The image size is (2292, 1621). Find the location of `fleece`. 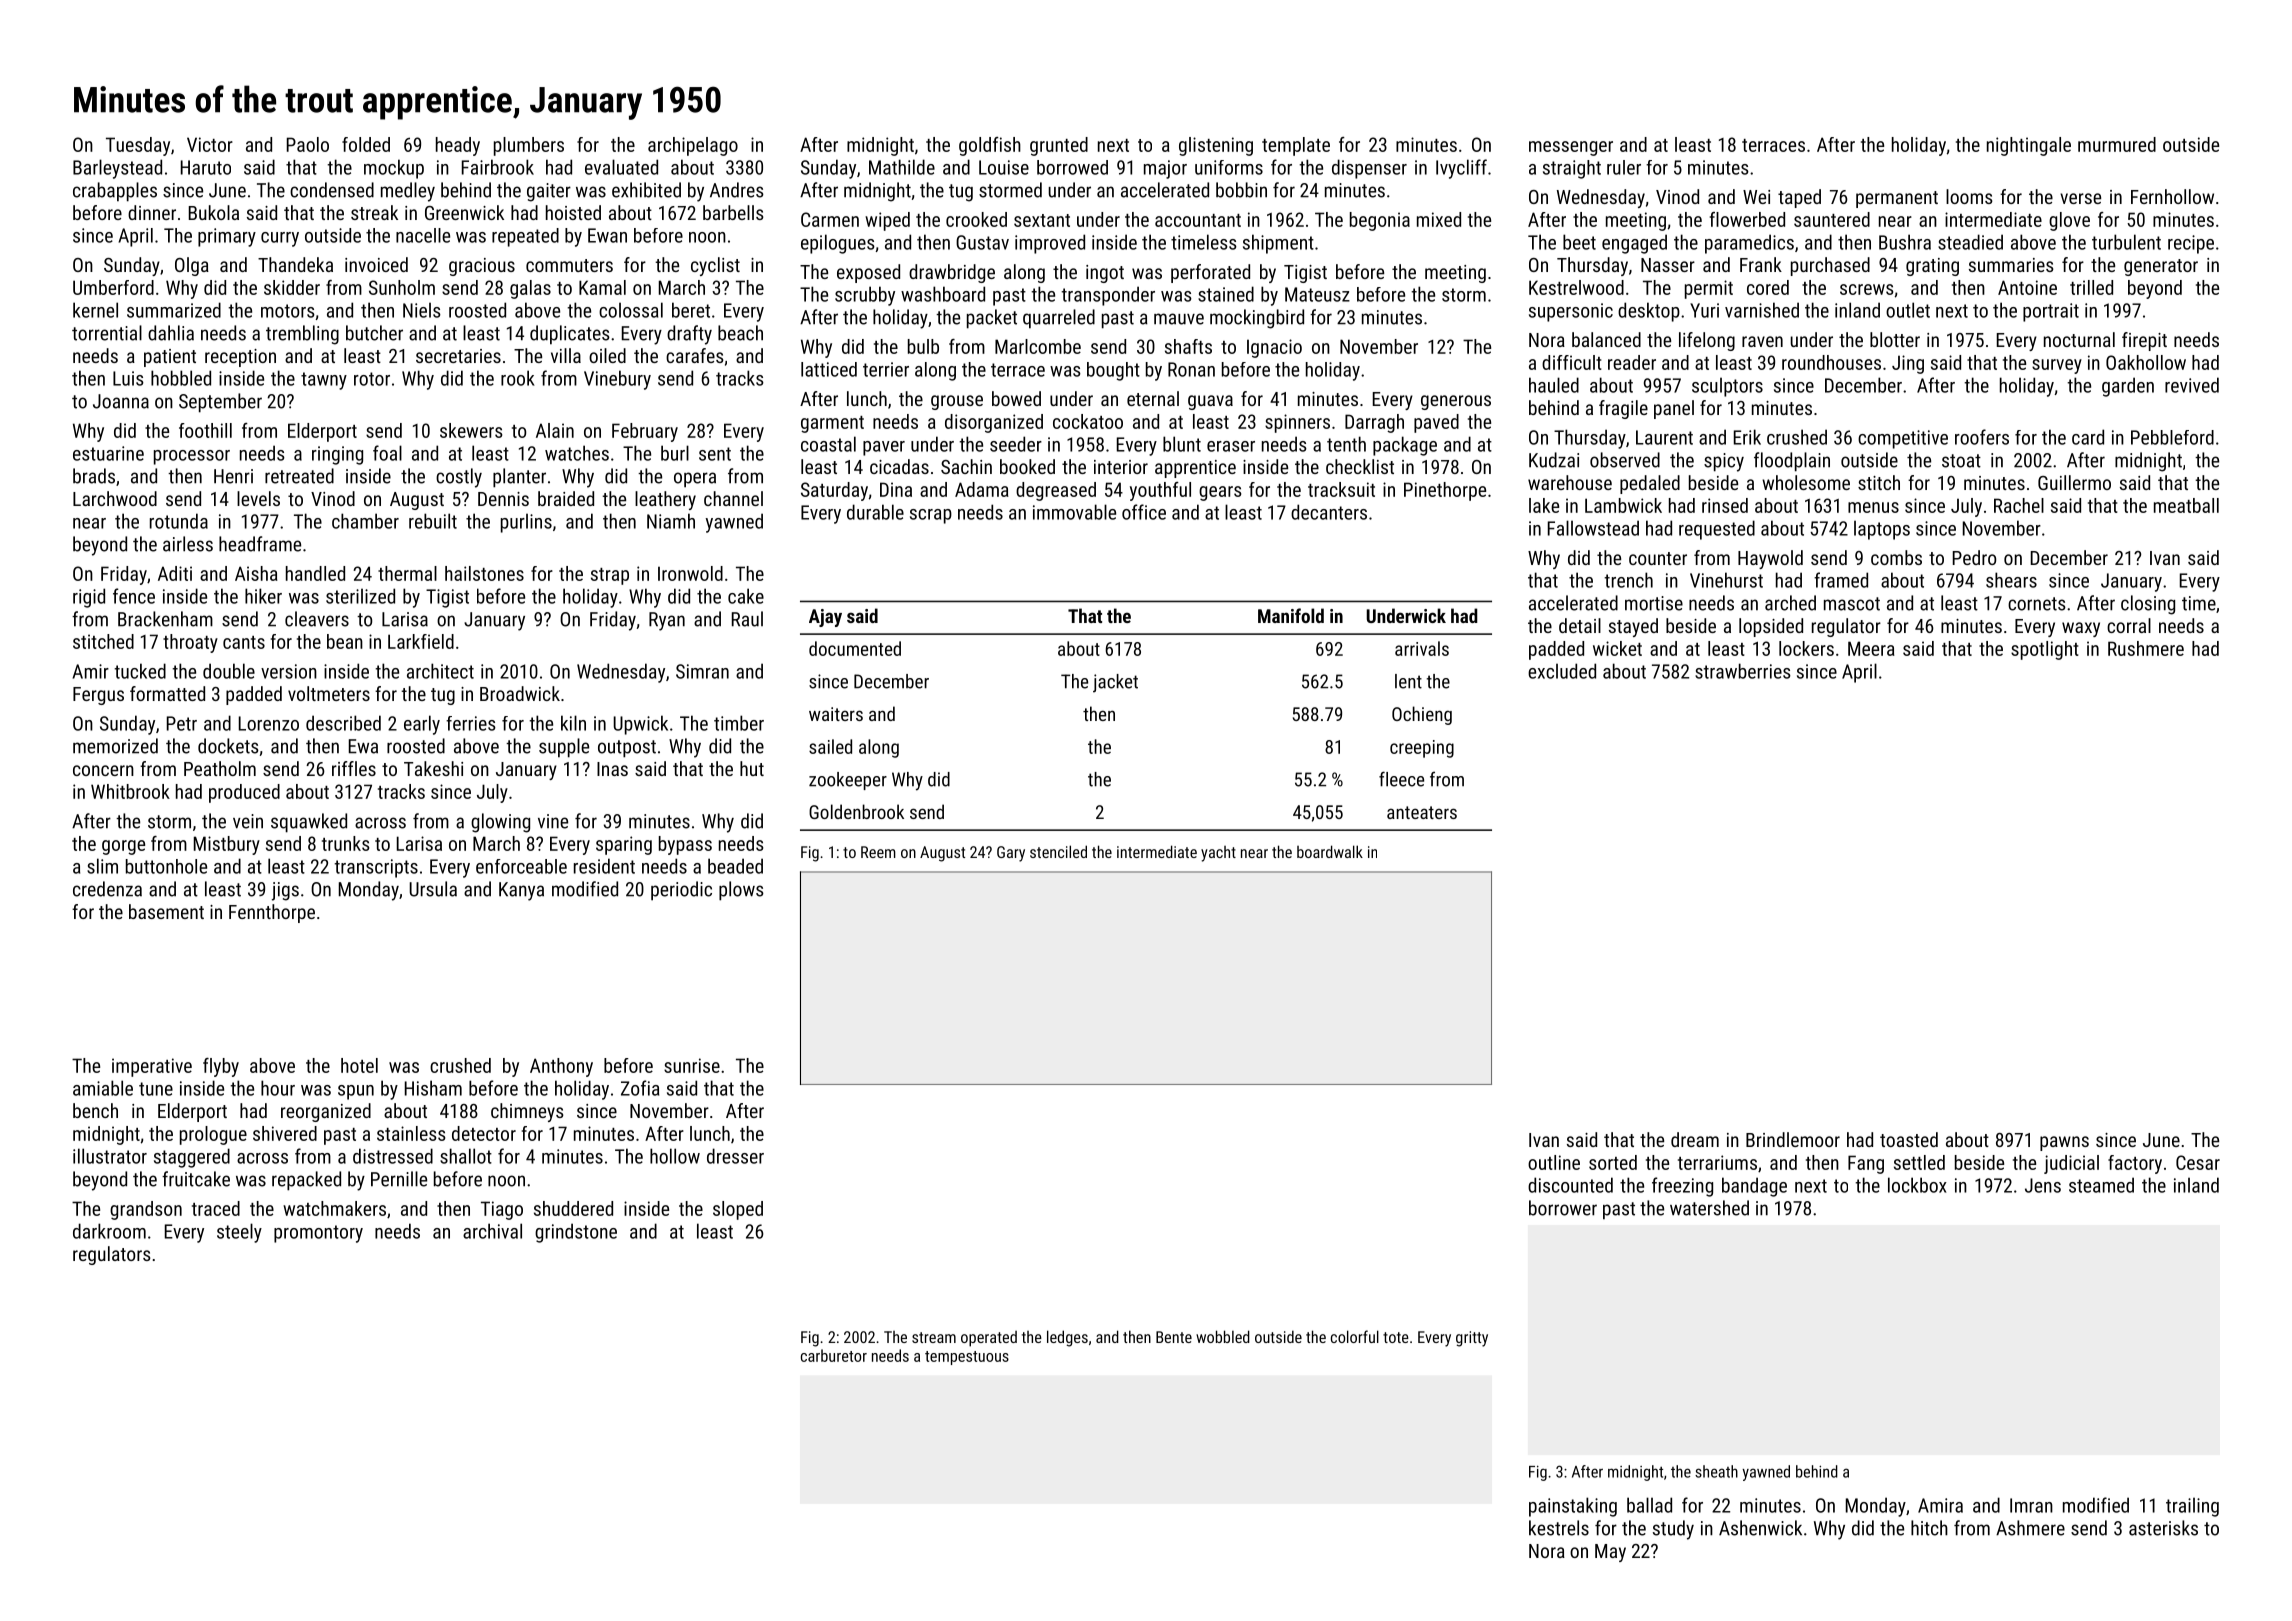

fleece is located at coordinates (1401, 779).
